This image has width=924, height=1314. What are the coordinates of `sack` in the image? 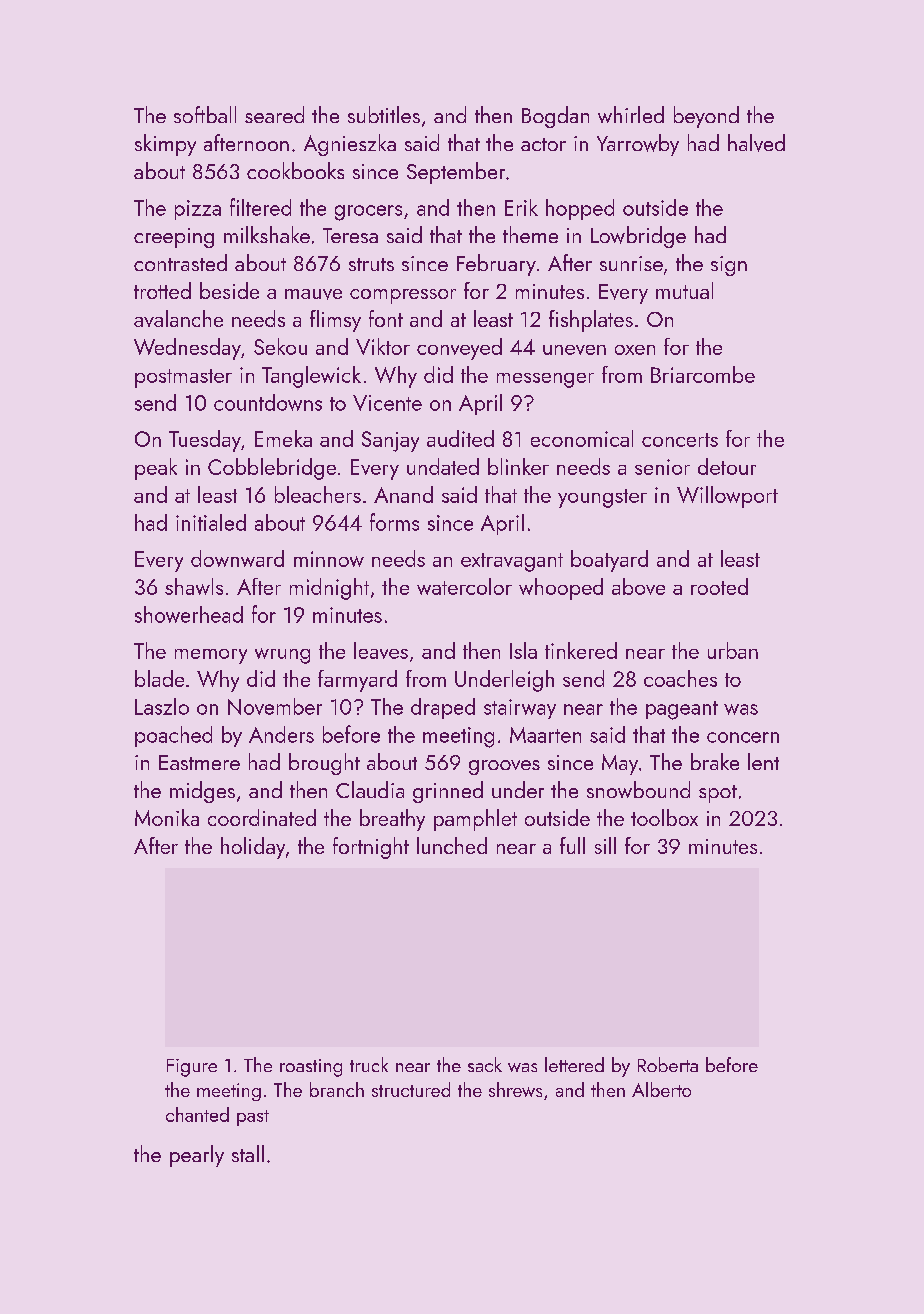 It's located at (485, 1064).
